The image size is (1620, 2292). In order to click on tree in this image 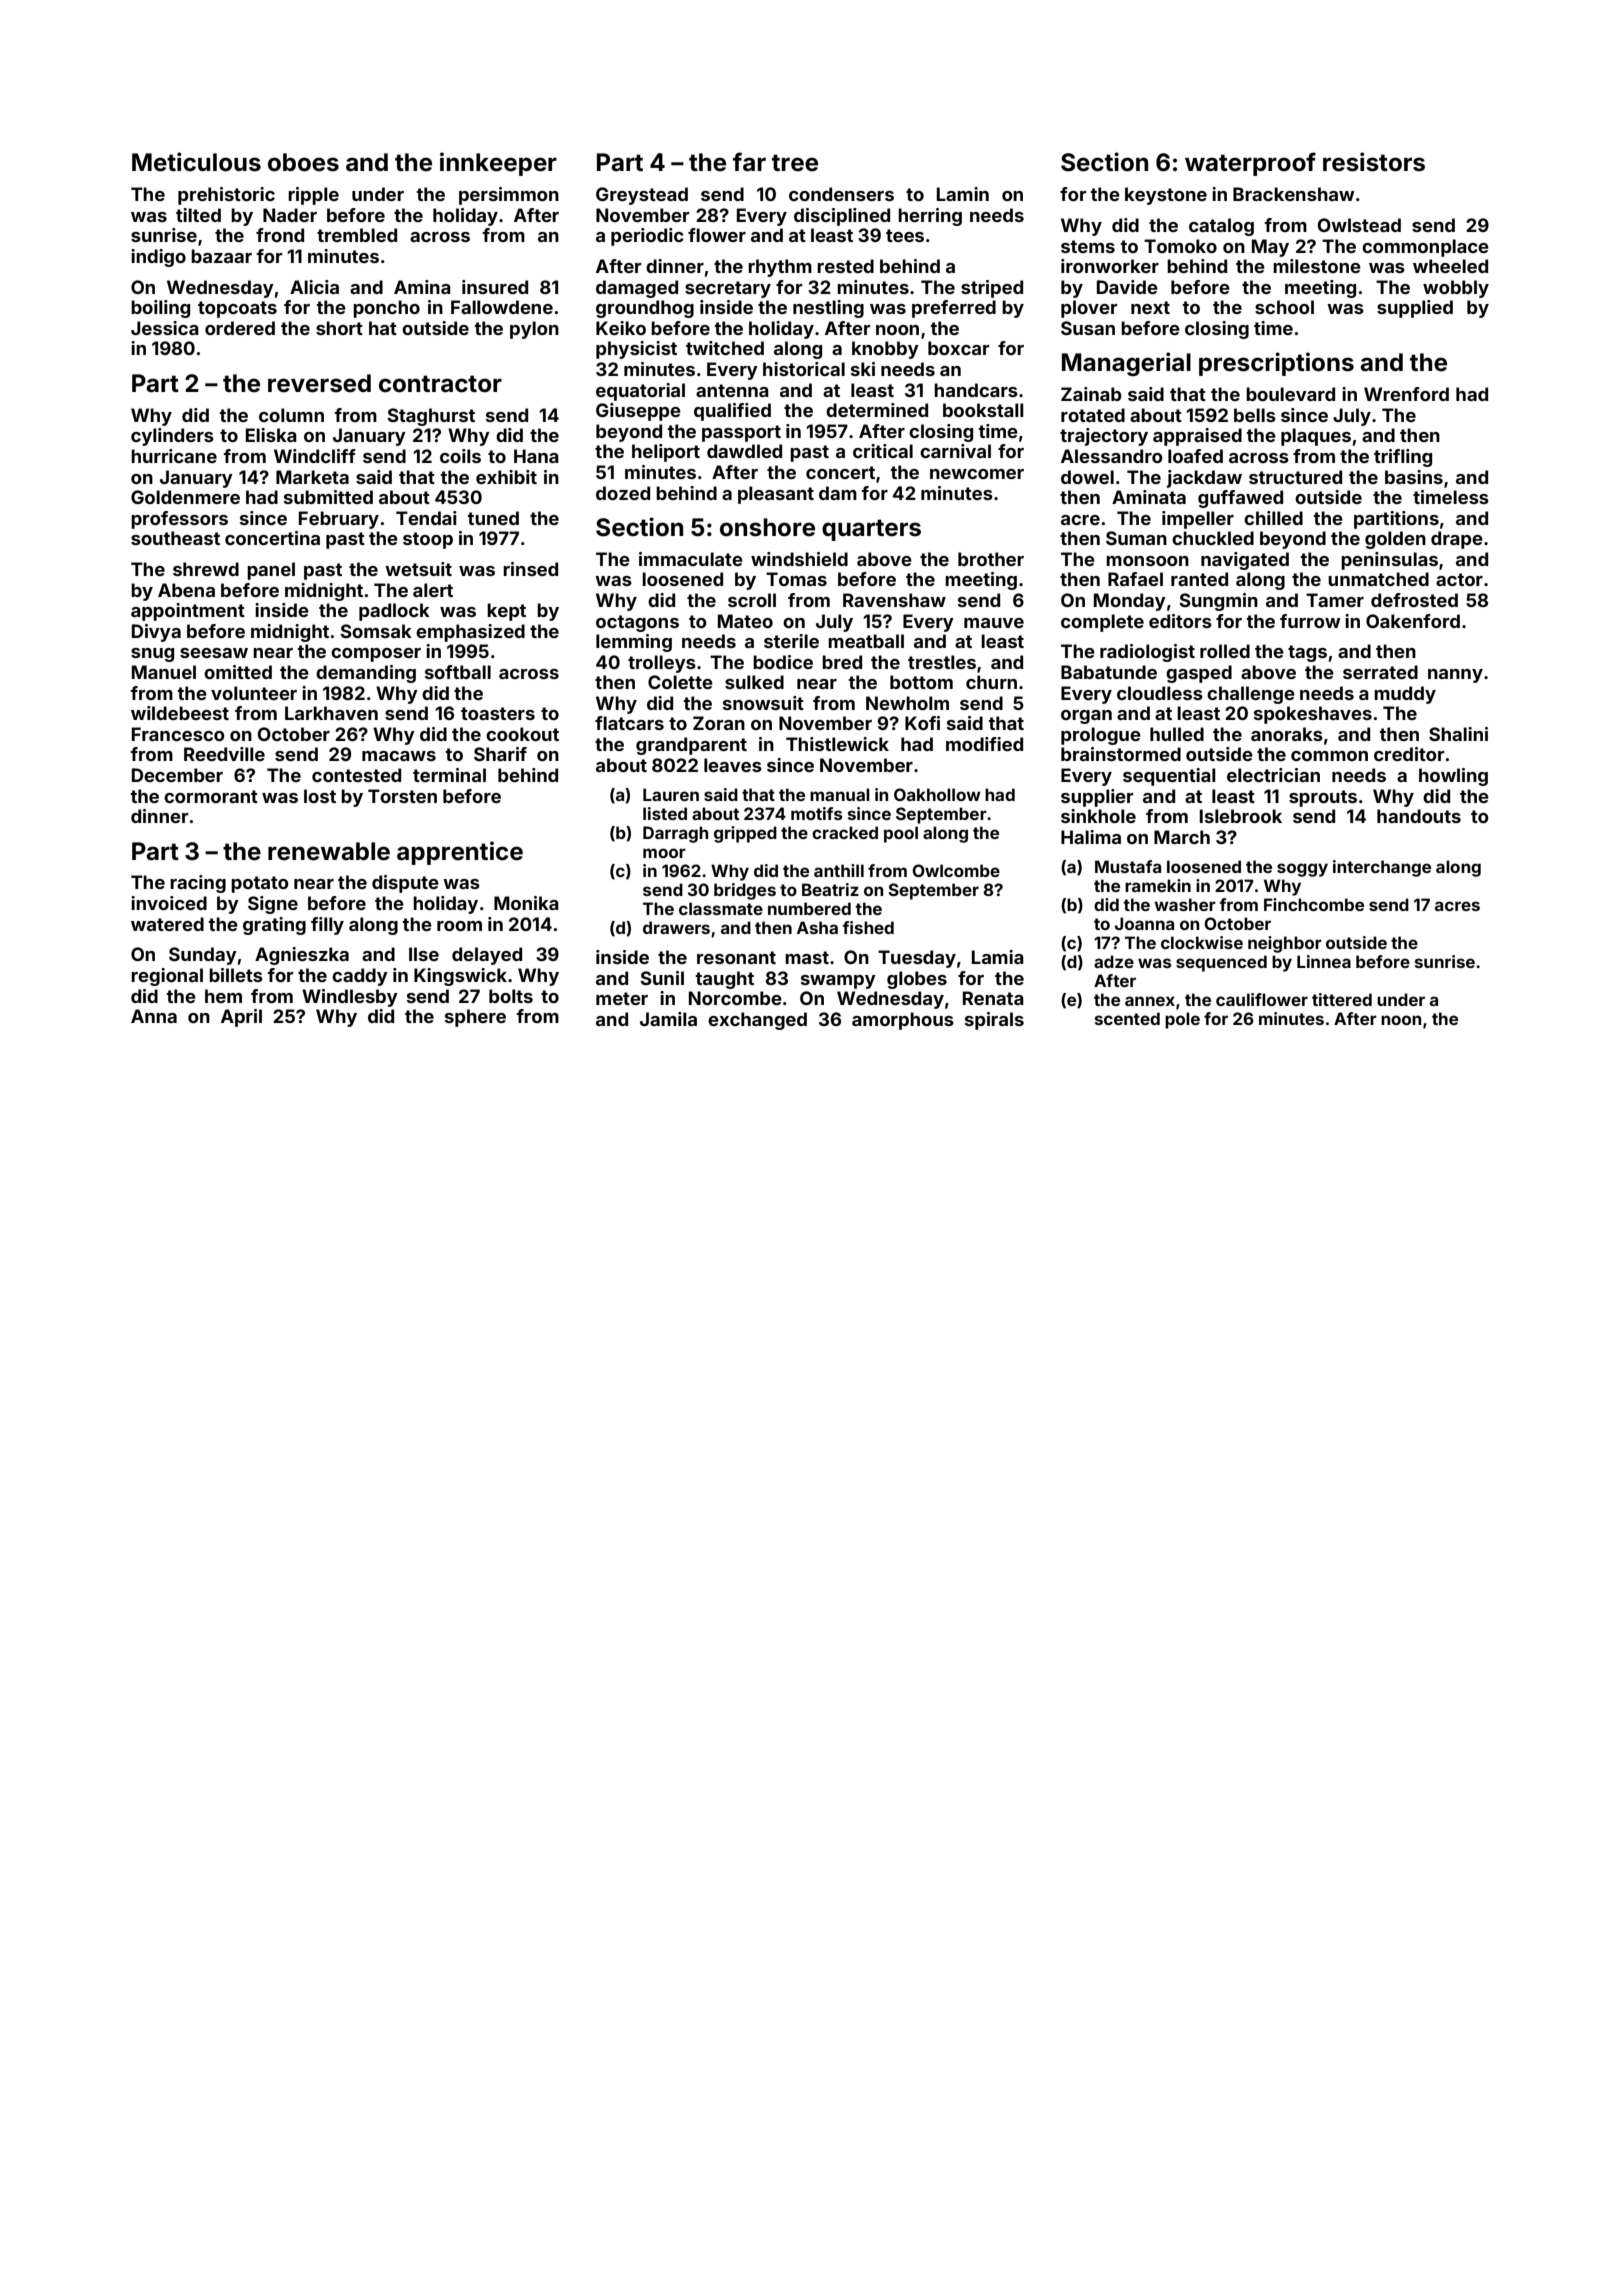, I will do `click(795, 163)`.
